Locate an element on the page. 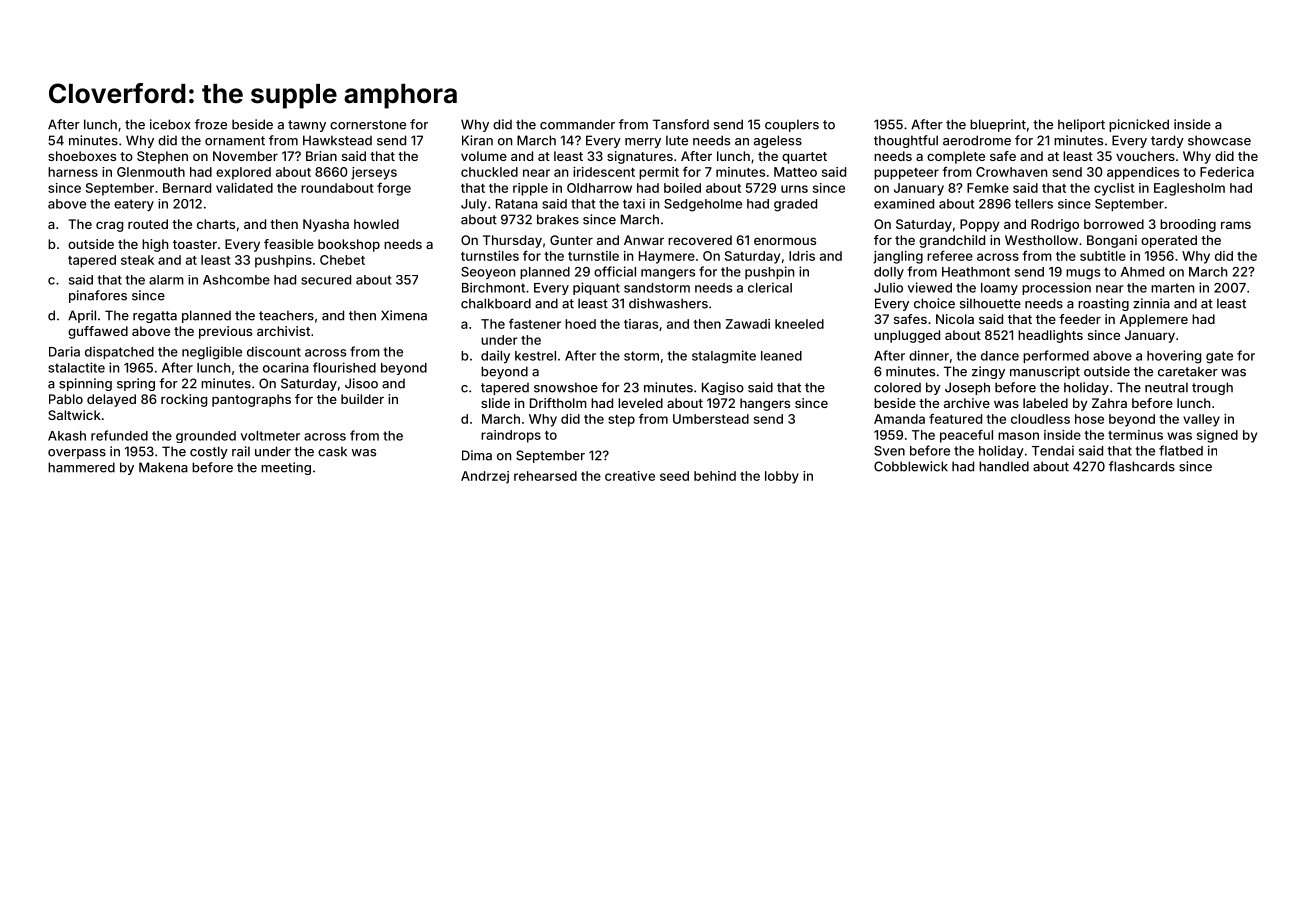  hammered is located at coordinates (81, 467).
